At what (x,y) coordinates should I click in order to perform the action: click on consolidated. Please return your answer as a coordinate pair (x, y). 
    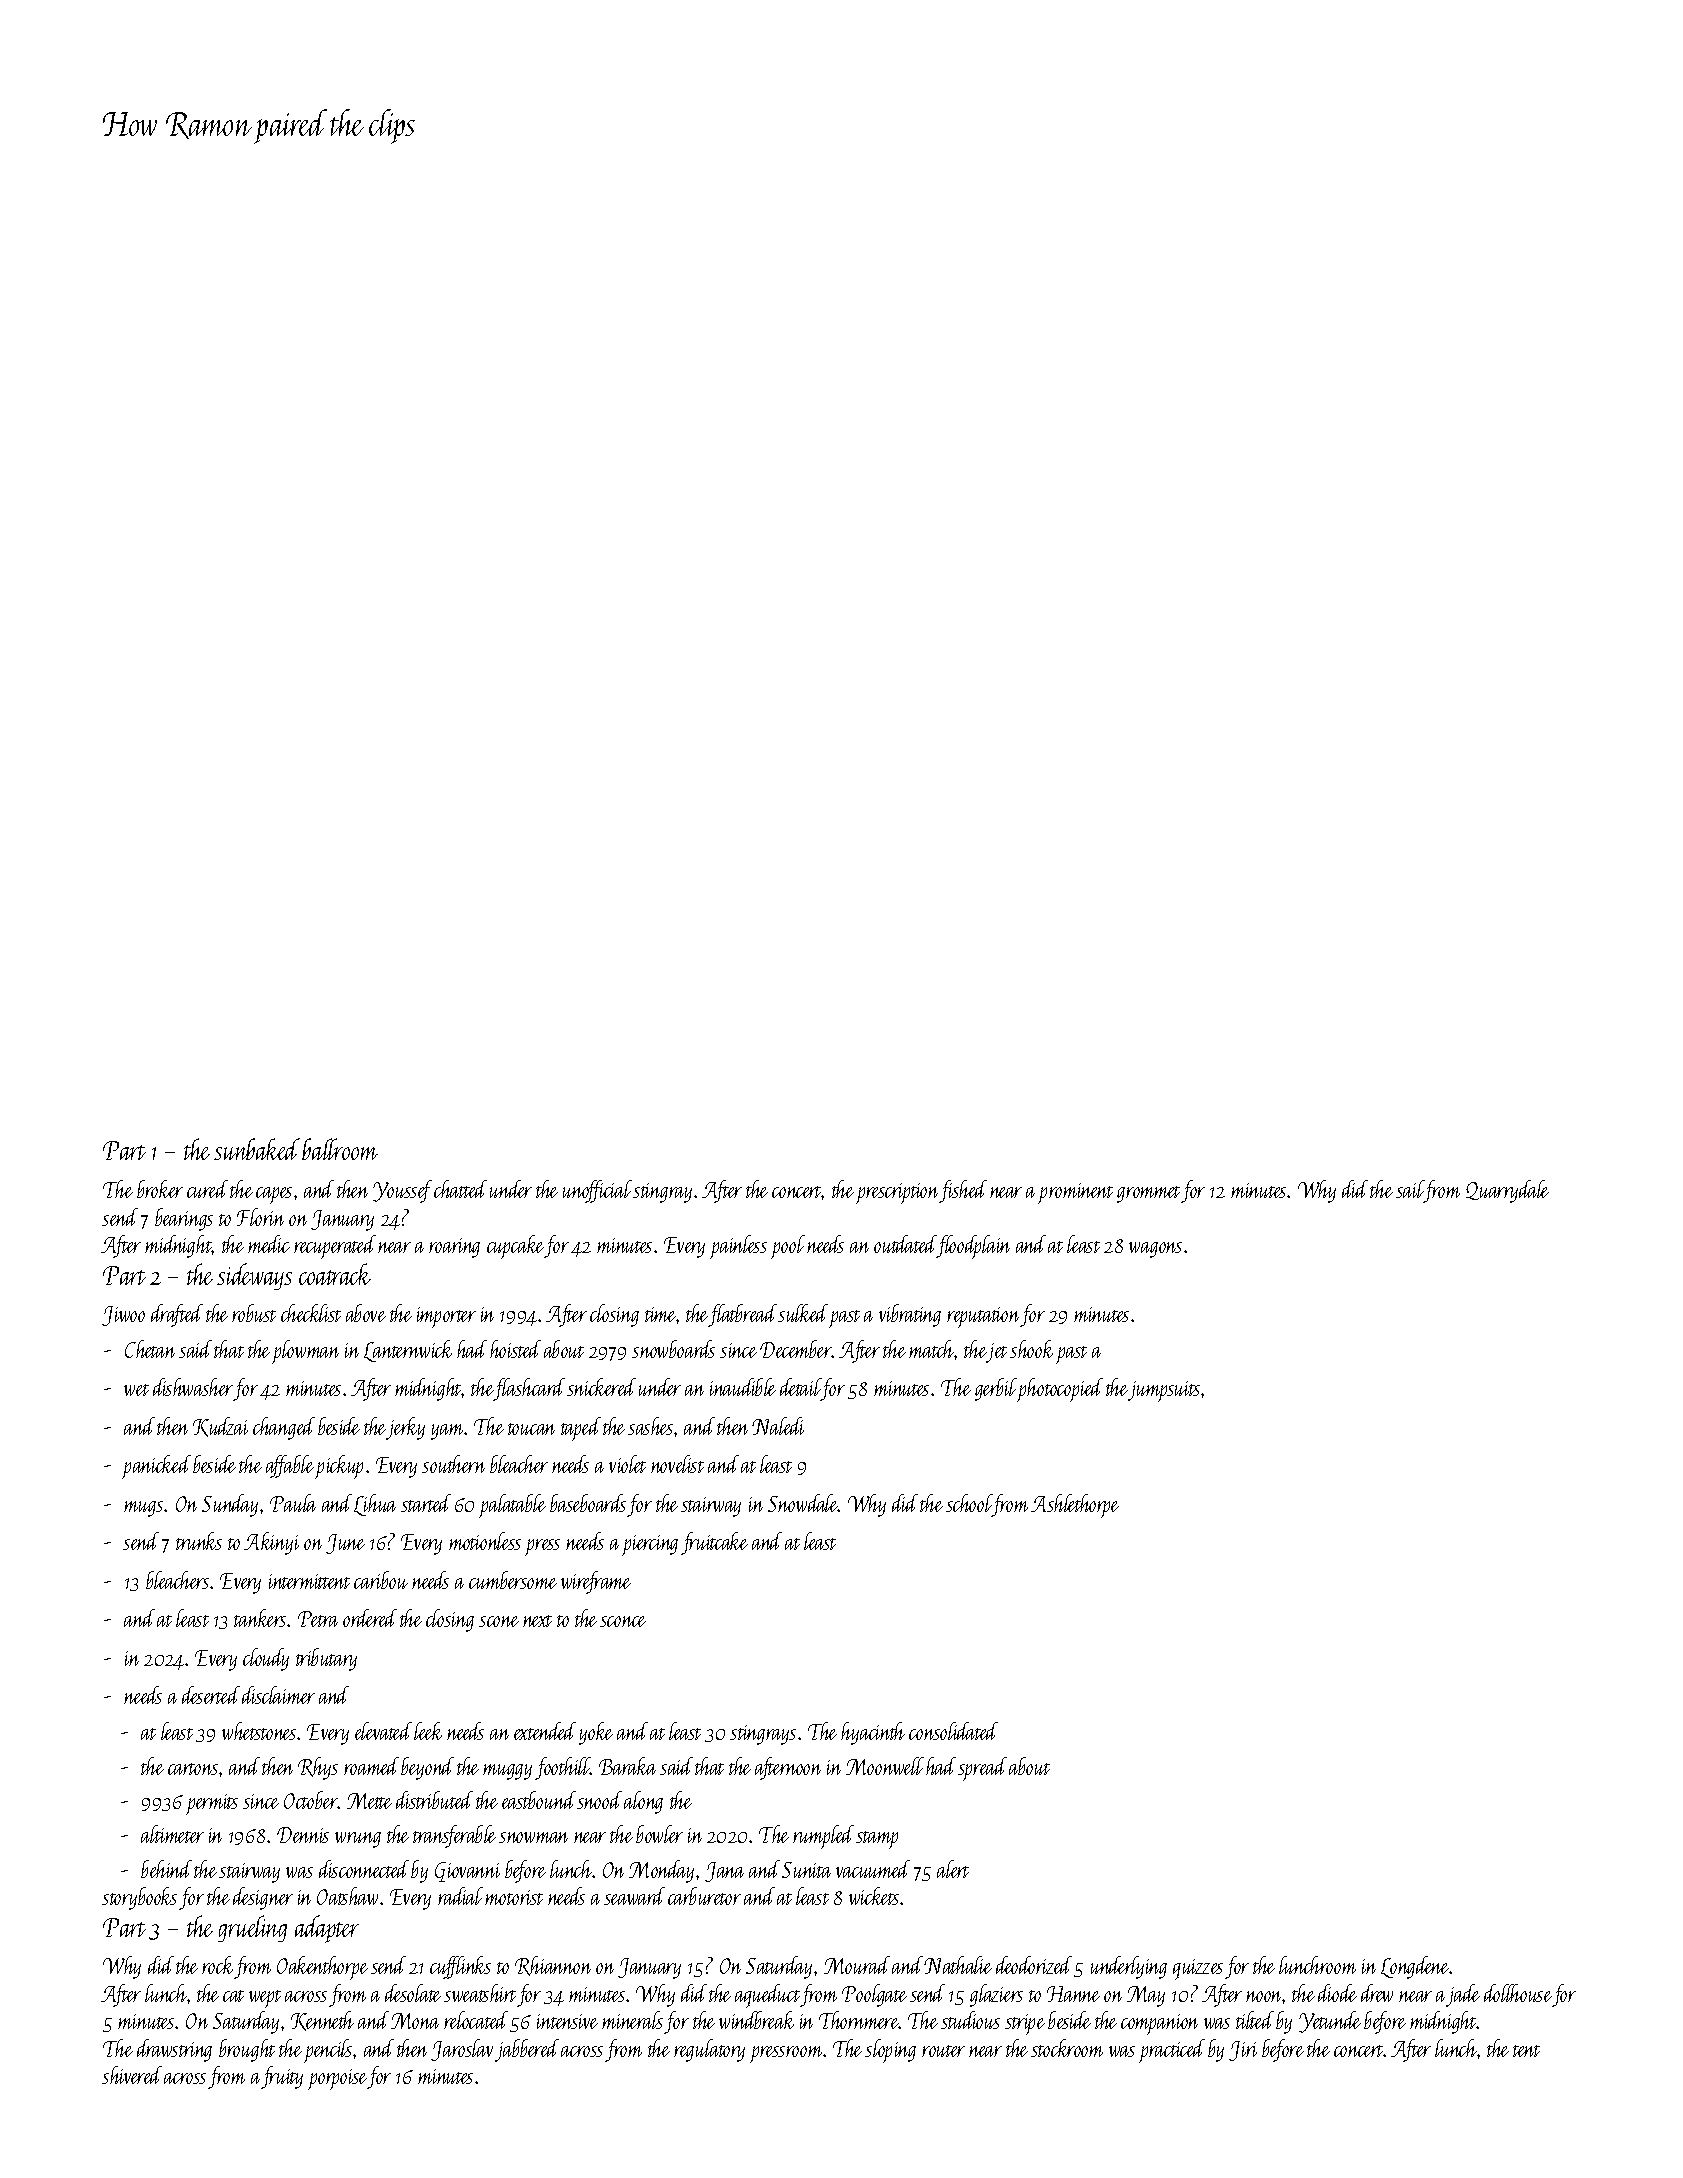
    Looking at the image, I should click on (953, 1731).
